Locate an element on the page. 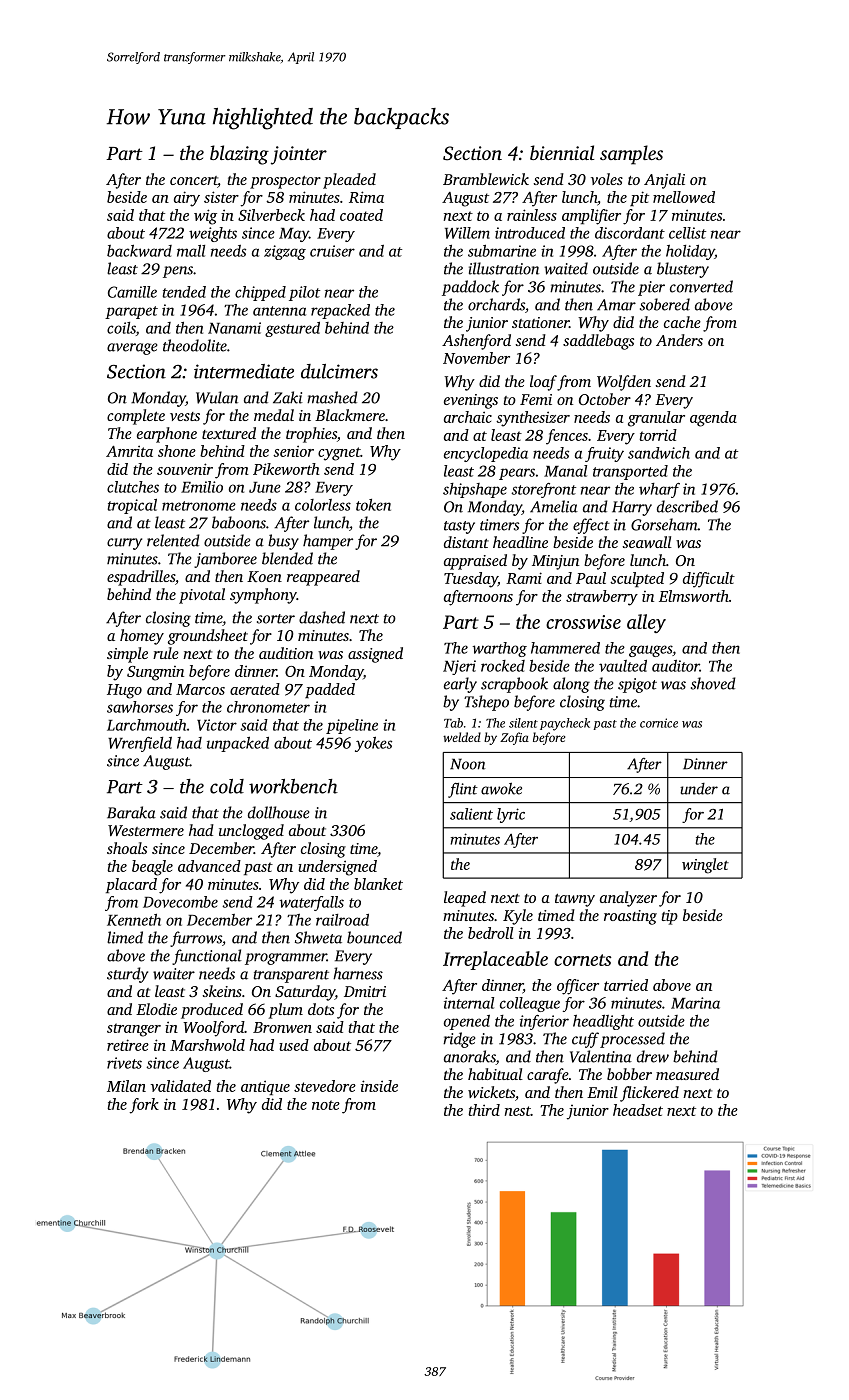 This image has width=849, height=1400. difficult is located at coordinates (709, 580).
